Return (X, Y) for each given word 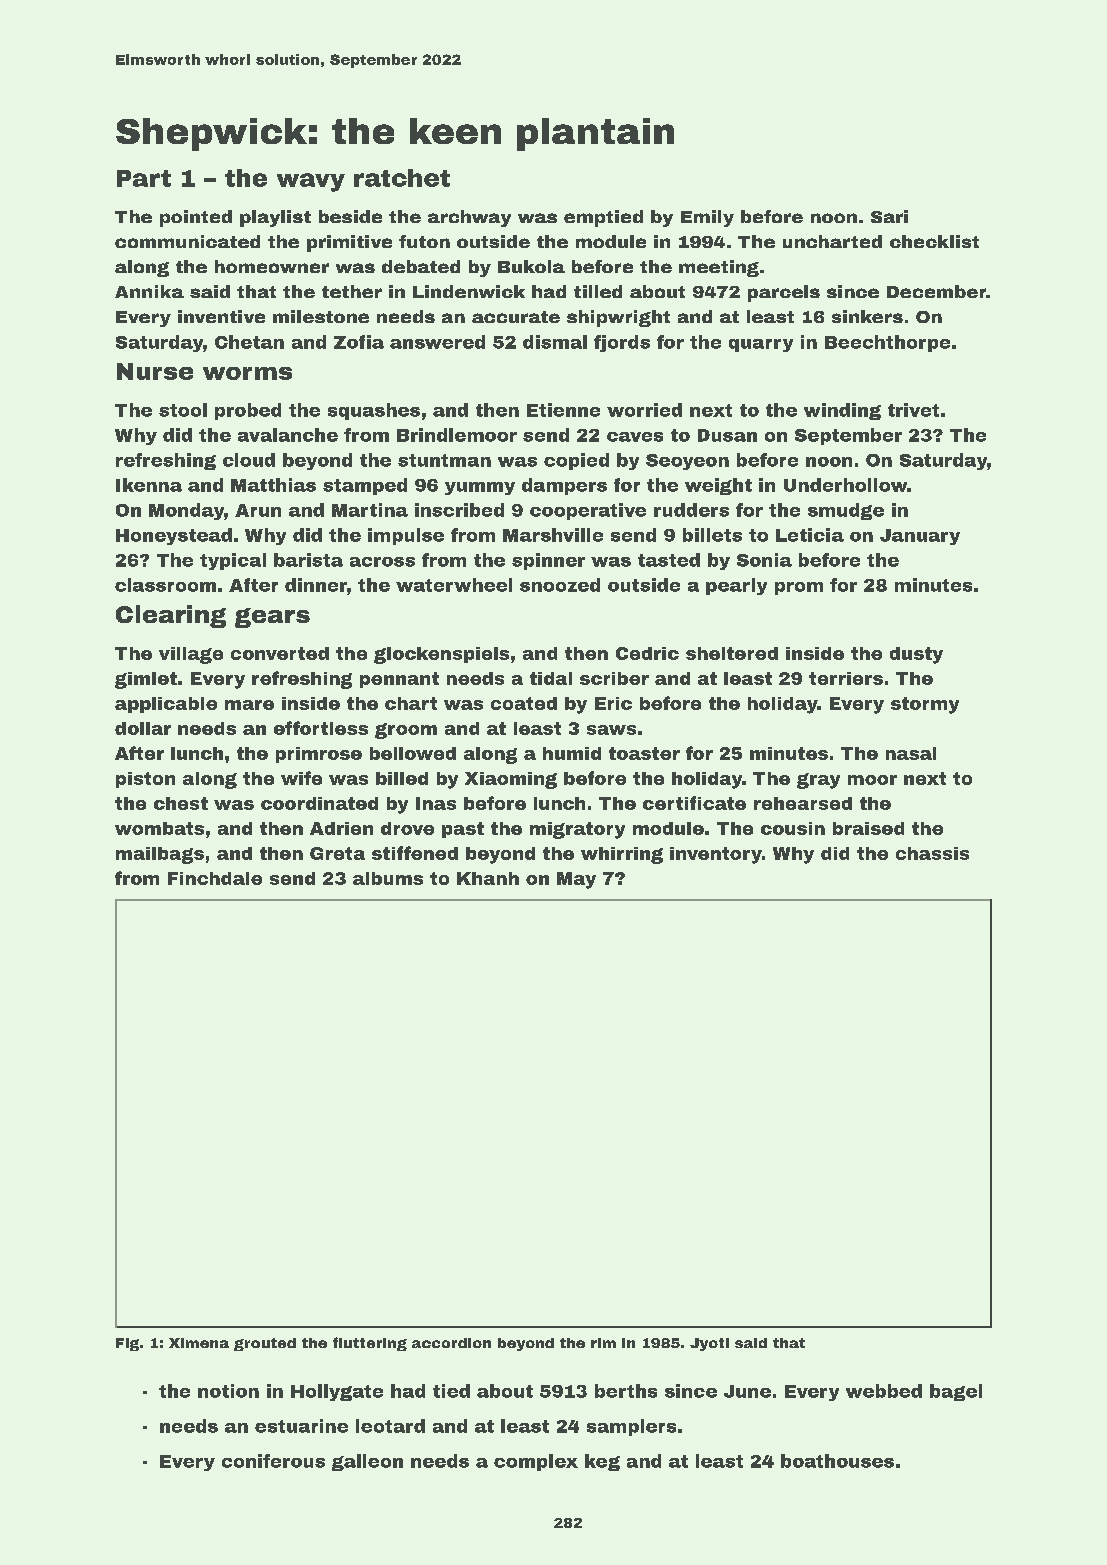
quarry (761, 345)
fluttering (370, 1344)
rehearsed (803, 803)
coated (524, 703)
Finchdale (215, 878)
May (576, 880)
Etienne (563, 410)
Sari (889, 216)
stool (183, 410)
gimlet (146, 680)
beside (350, 216)
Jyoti (709, 1344)
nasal (911, 753)
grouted (265, 1344)
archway (469, 218)
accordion (451, 1343)
